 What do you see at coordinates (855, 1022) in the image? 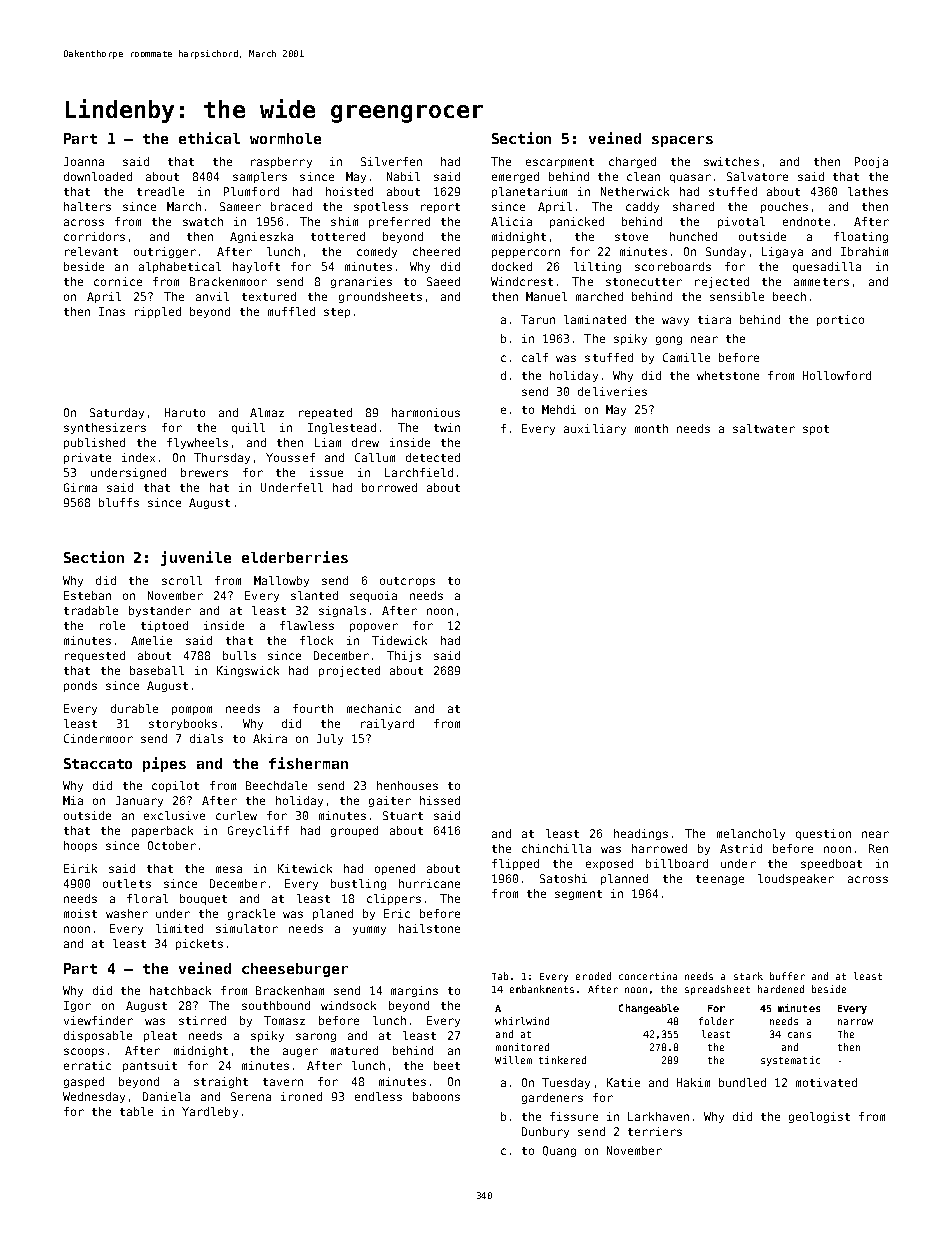
I see `narrow` at bounding box center [855, 1022].
